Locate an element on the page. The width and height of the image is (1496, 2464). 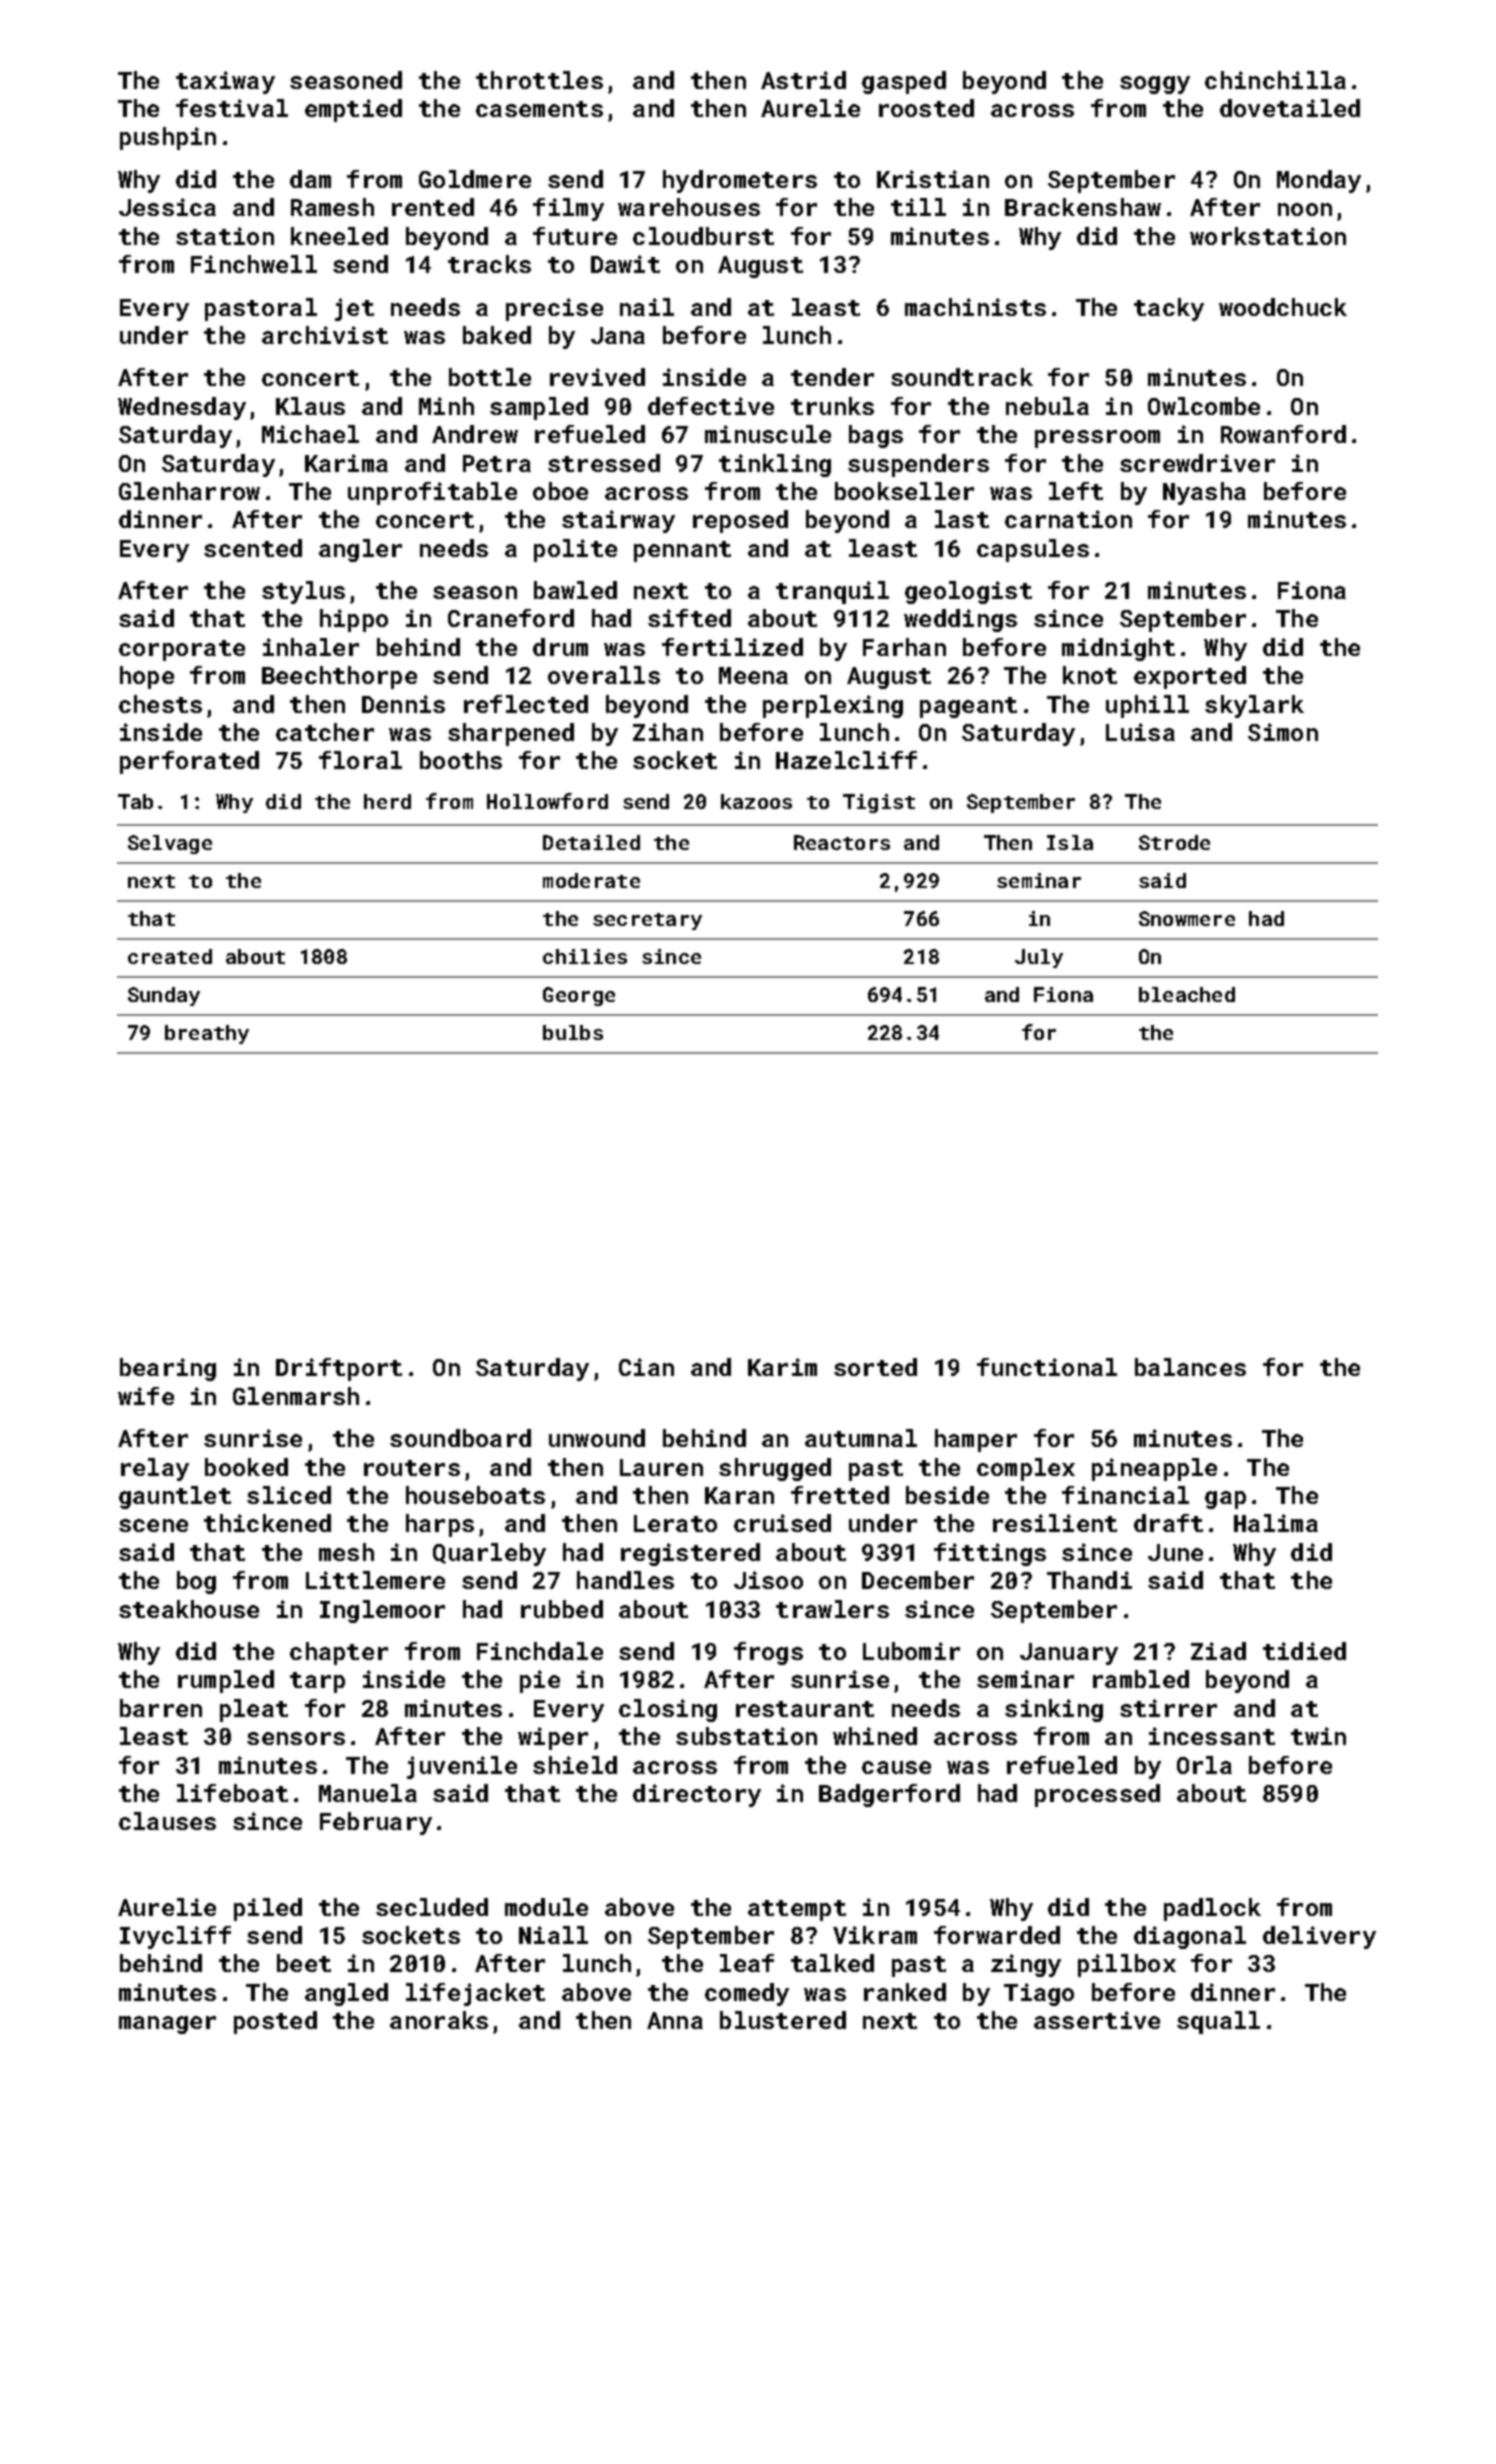
pie is located at coordinates (540, 1681).
